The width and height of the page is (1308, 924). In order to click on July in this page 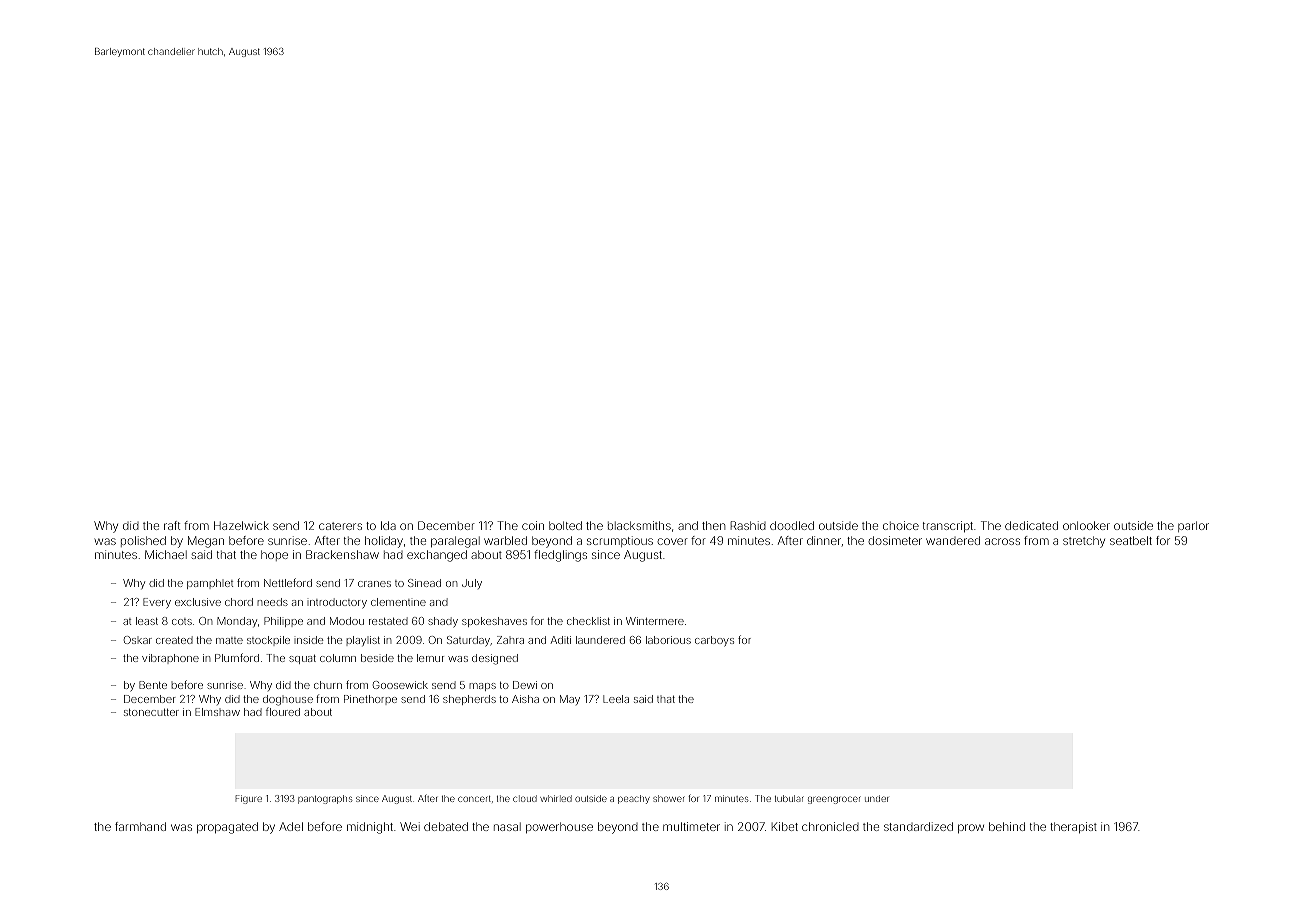, I will do `click(472, 584)`.
